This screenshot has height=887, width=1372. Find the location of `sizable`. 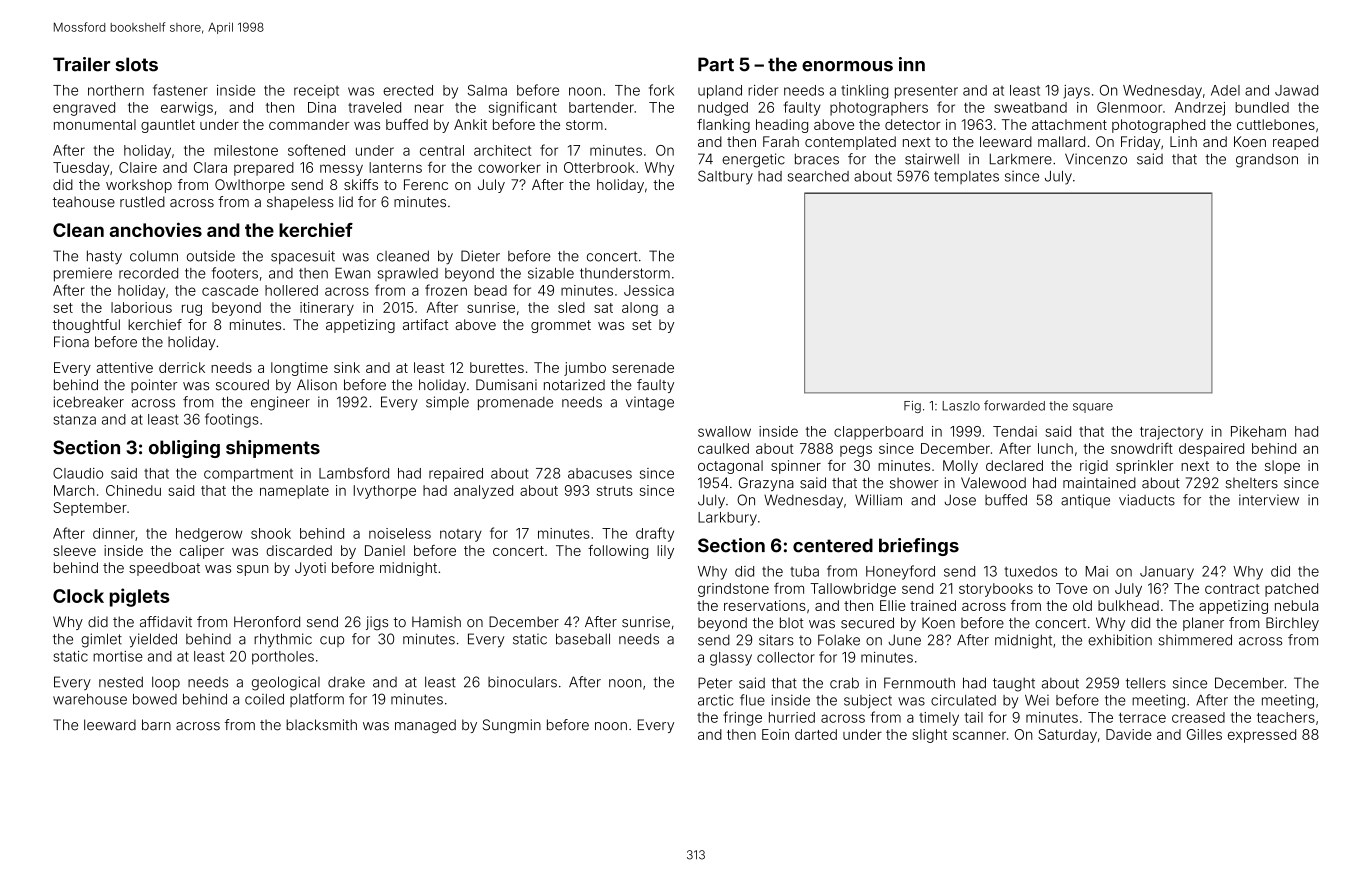

sizable is located at coordinates (551, 273).
